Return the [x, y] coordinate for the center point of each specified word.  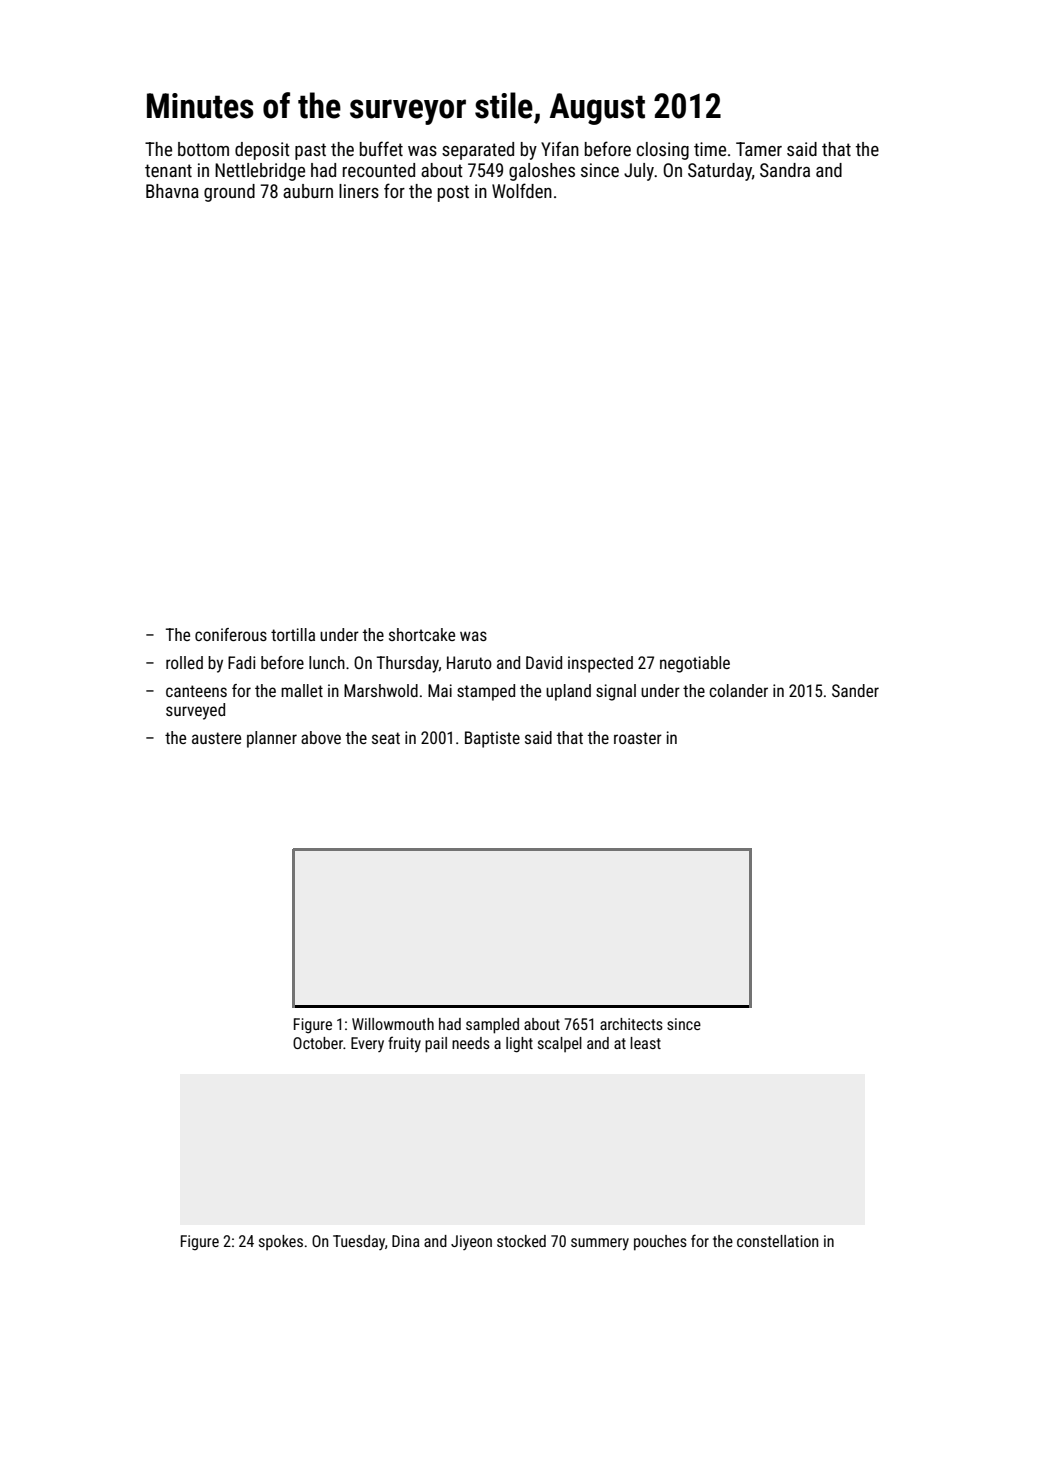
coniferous [231, 634]
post [453, 193]
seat [386, 738]
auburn [308, 191]
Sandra [785, 170]
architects [631, 1024]
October [318, 1043]
